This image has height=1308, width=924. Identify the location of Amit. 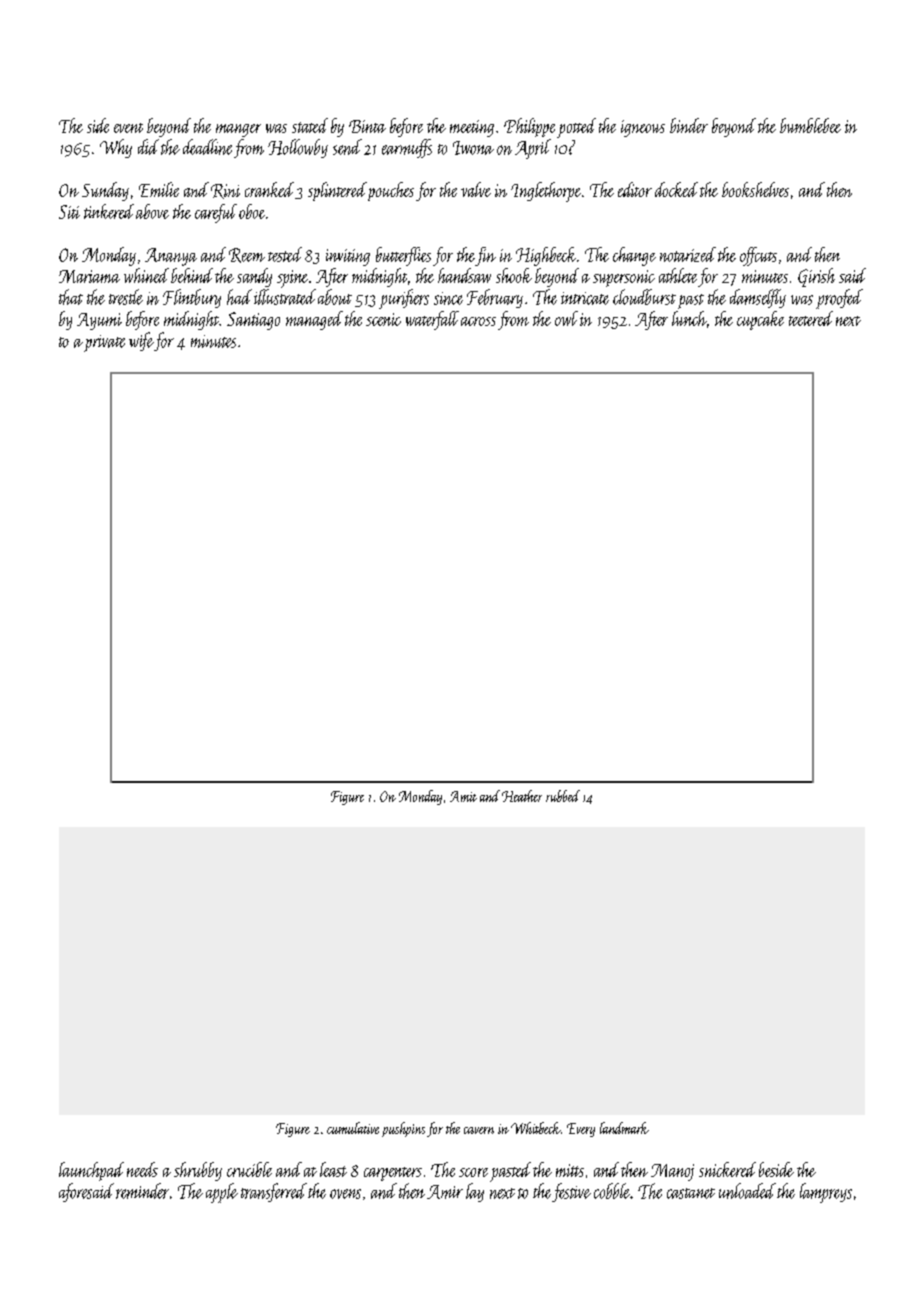
(463, 796).
